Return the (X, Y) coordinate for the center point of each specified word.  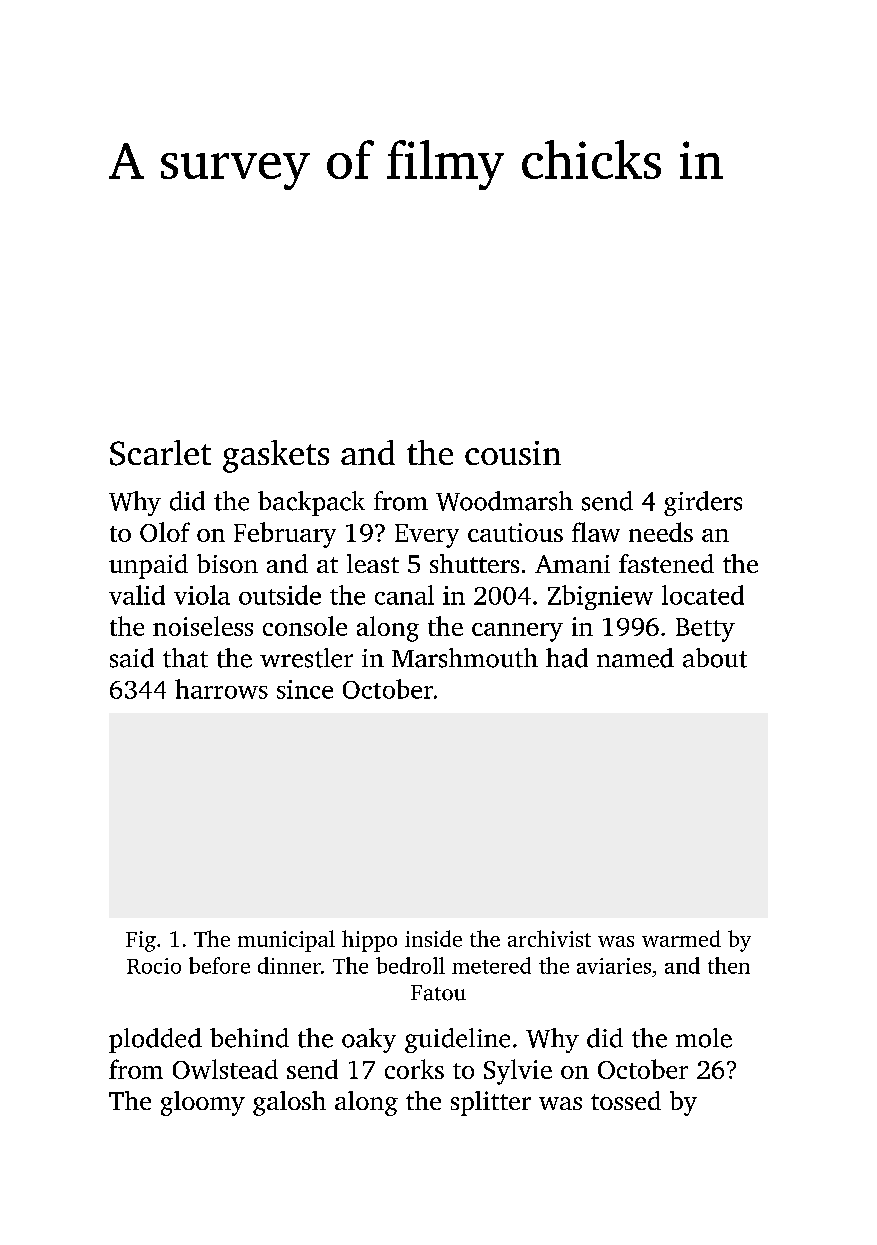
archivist (549, 938)
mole (704, 1038)
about (715, 658)
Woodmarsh (504, 501)
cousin (513, 453)
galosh (289, 1103)
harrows (221, 689)
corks (414, 1069)
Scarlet (160, 453)
